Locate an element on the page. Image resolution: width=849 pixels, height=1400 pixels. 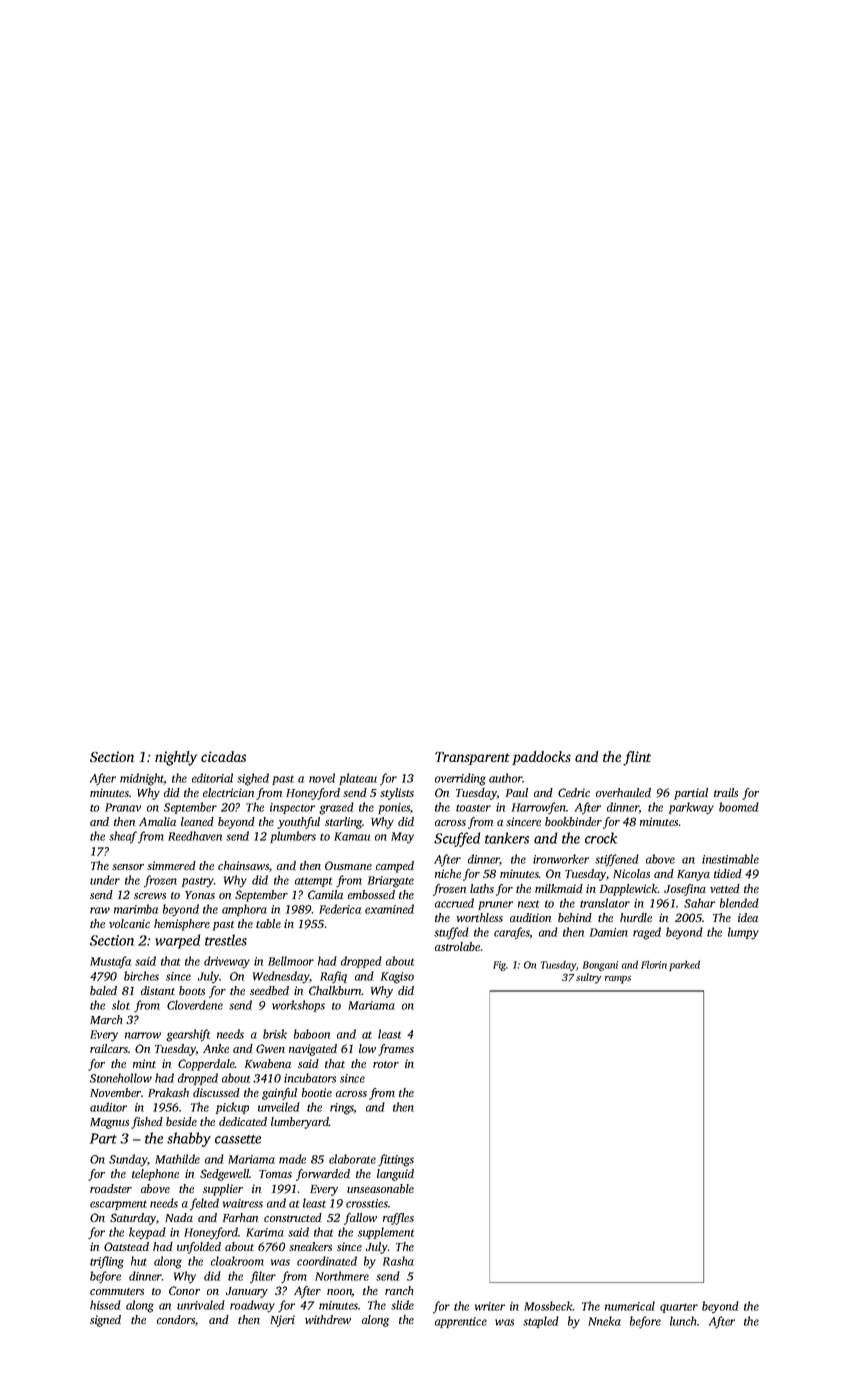
Camila is located at coordinates (325, 894).
